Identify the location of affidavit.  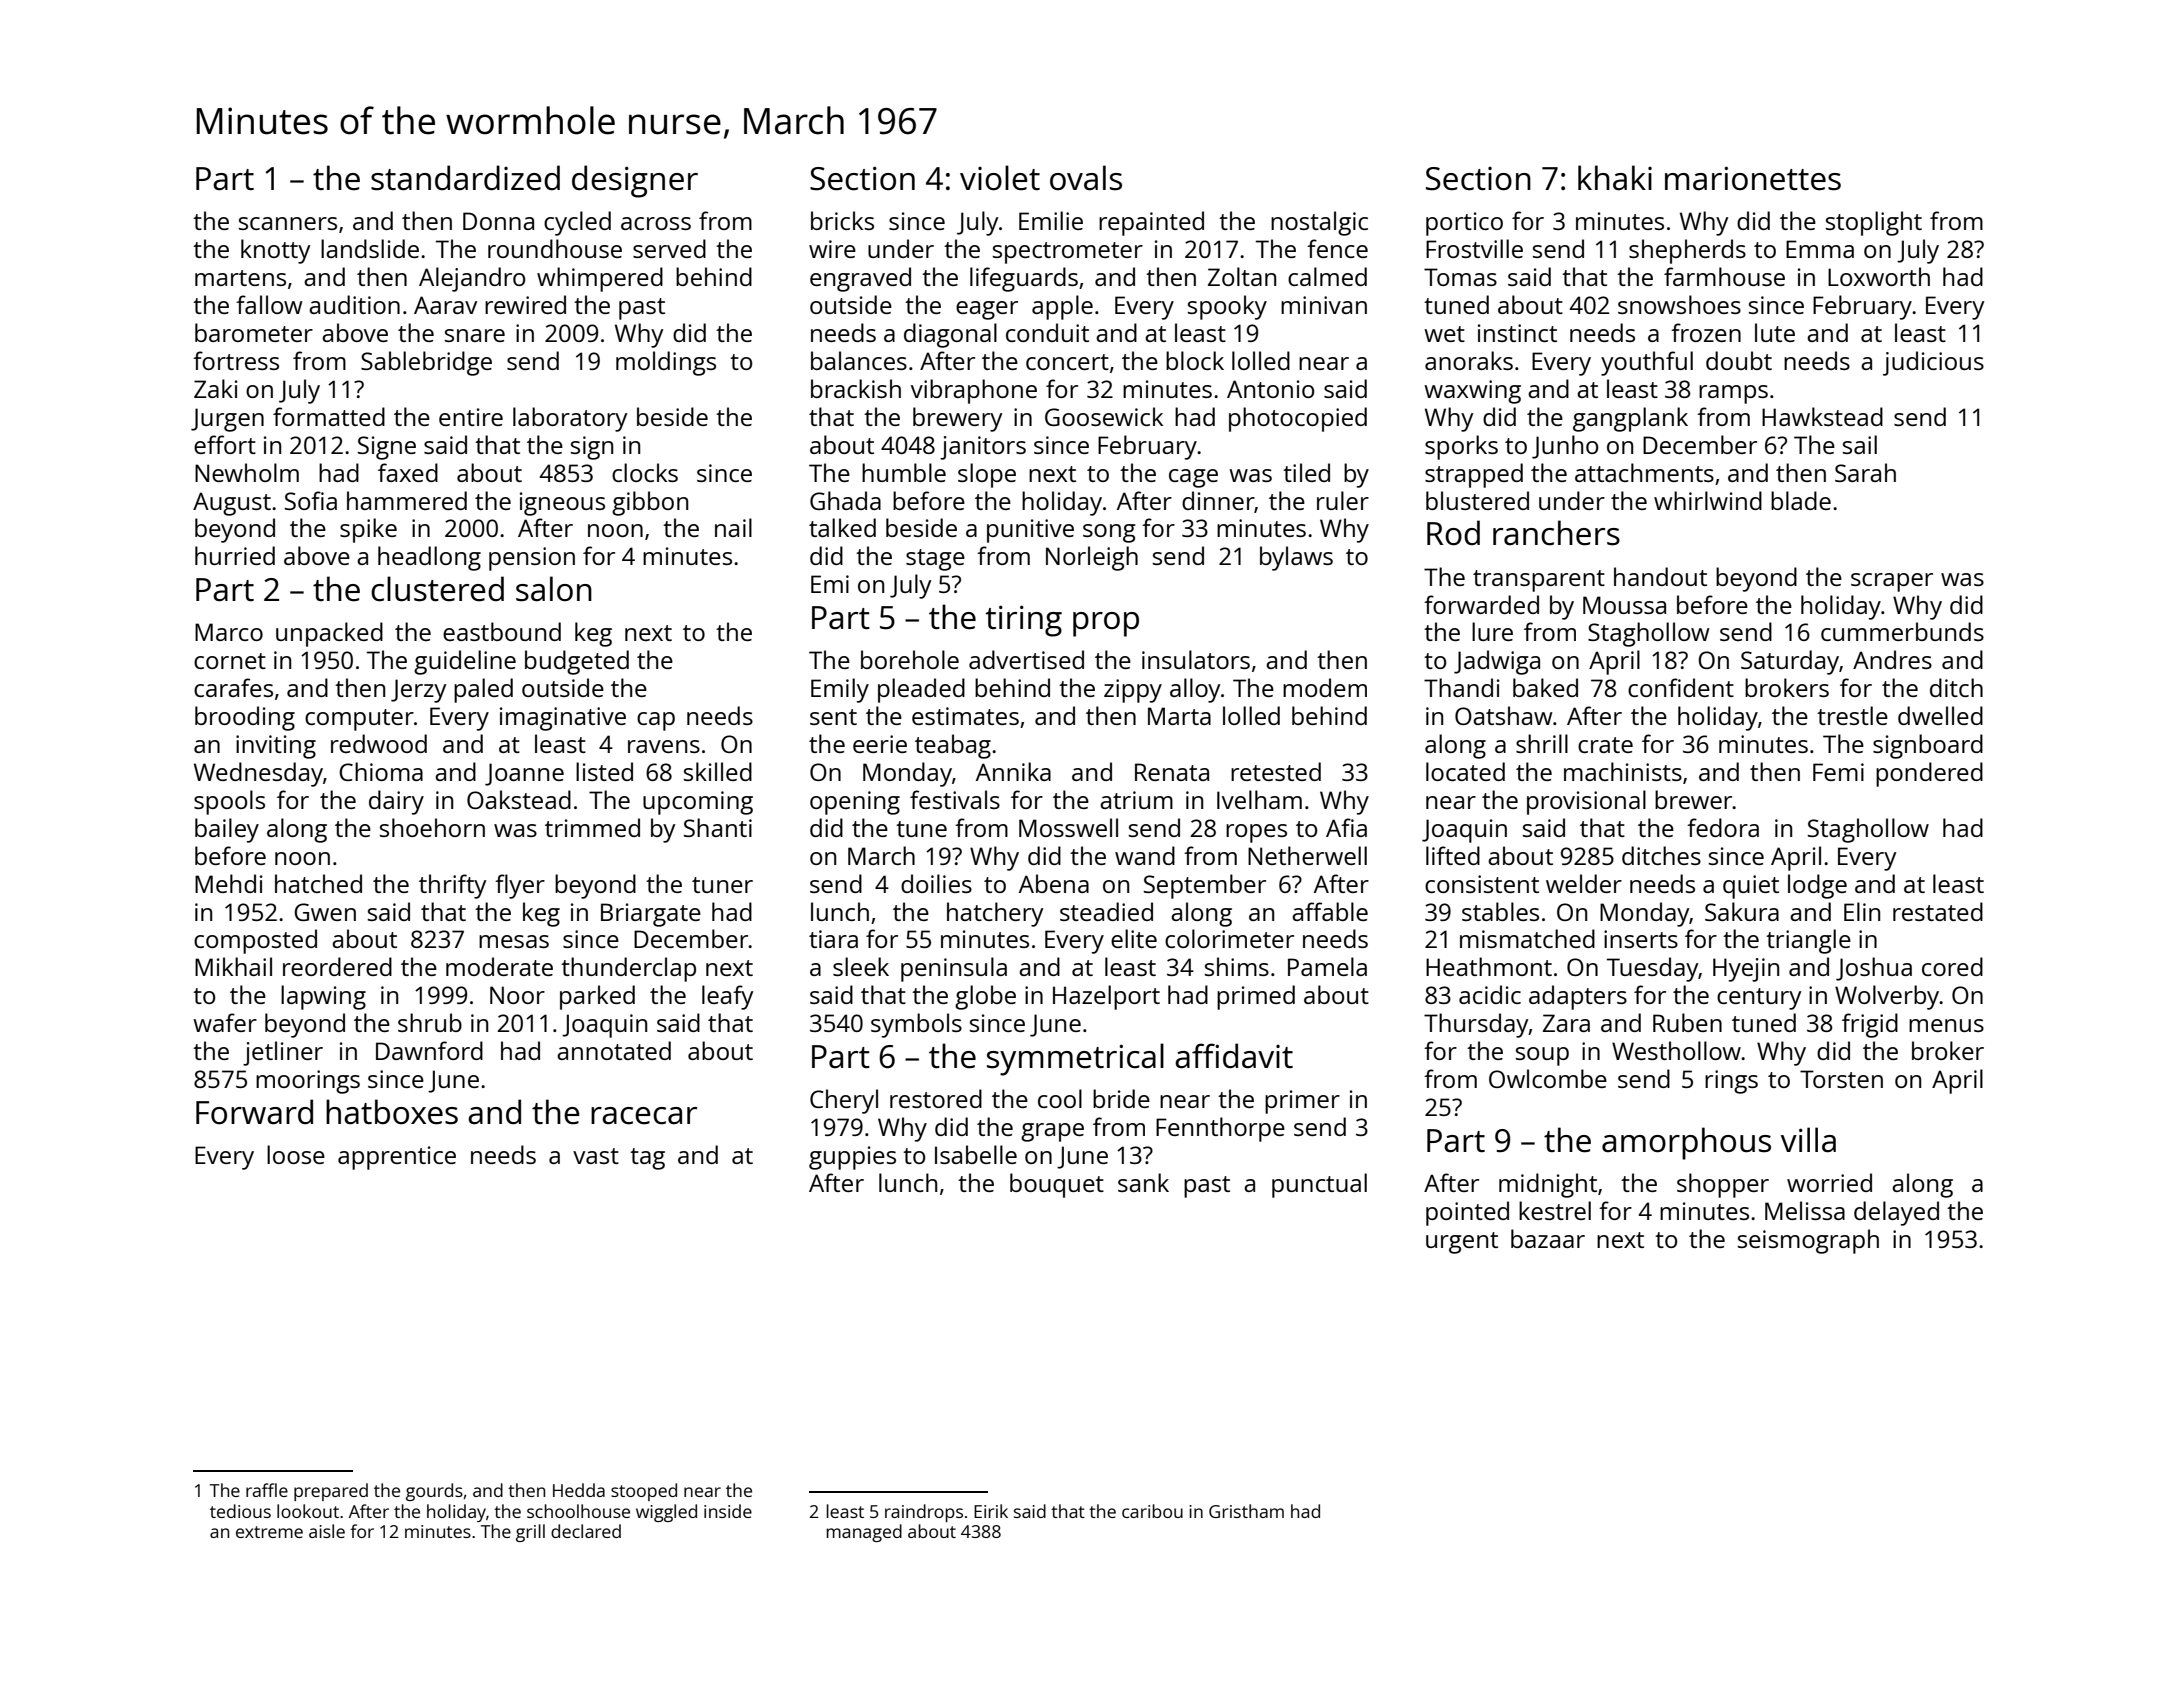
(1234, 1056).
